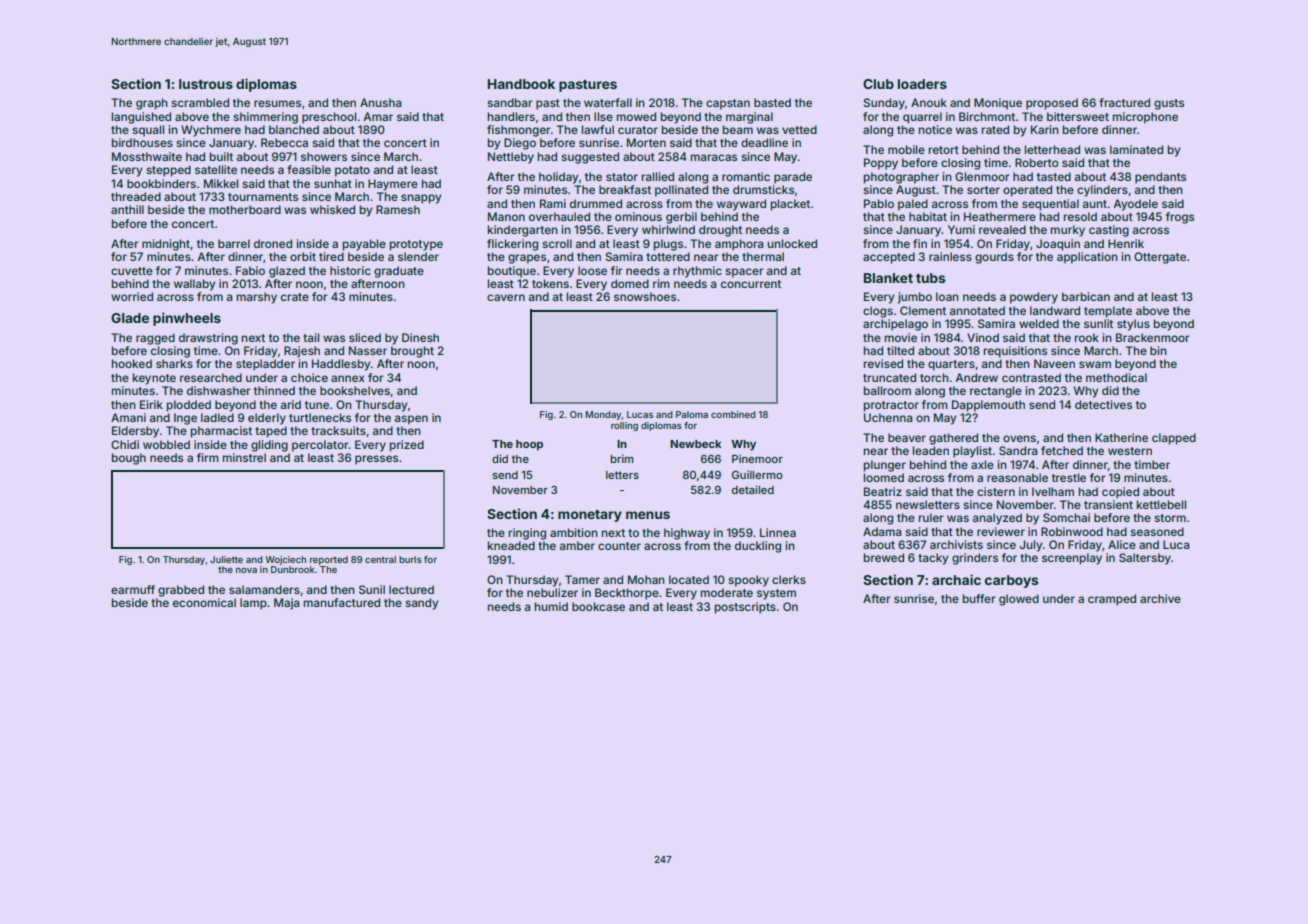 The height and width of the page is (924, 1308). What do you see at coordinates (265, 365) in the page?
I see `stepladder` at bounding box center [265, 365].
